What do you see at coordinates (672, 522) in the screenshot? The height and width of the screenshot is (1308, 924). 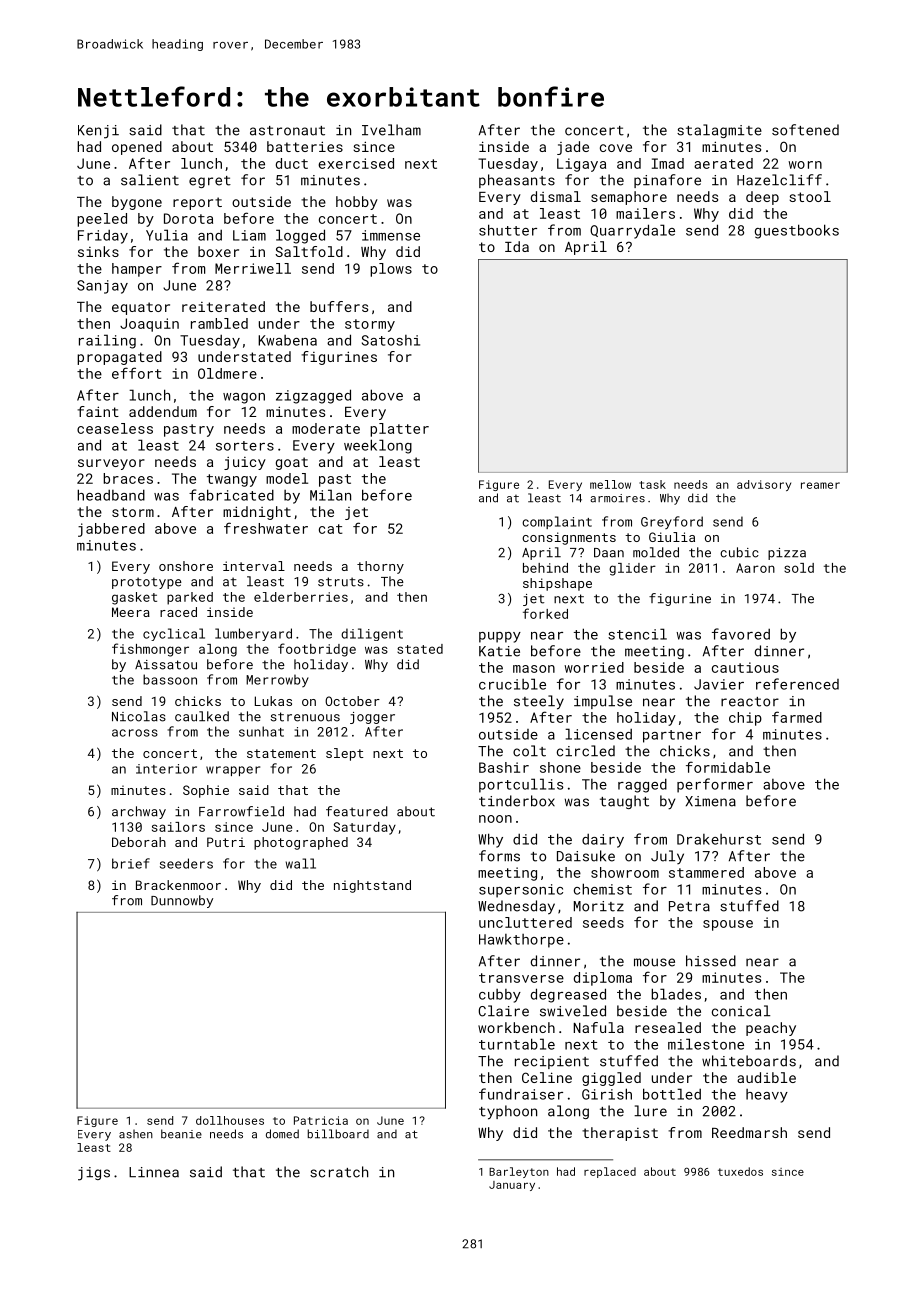 I see `Greyford` at bounding box center [672, 522].
